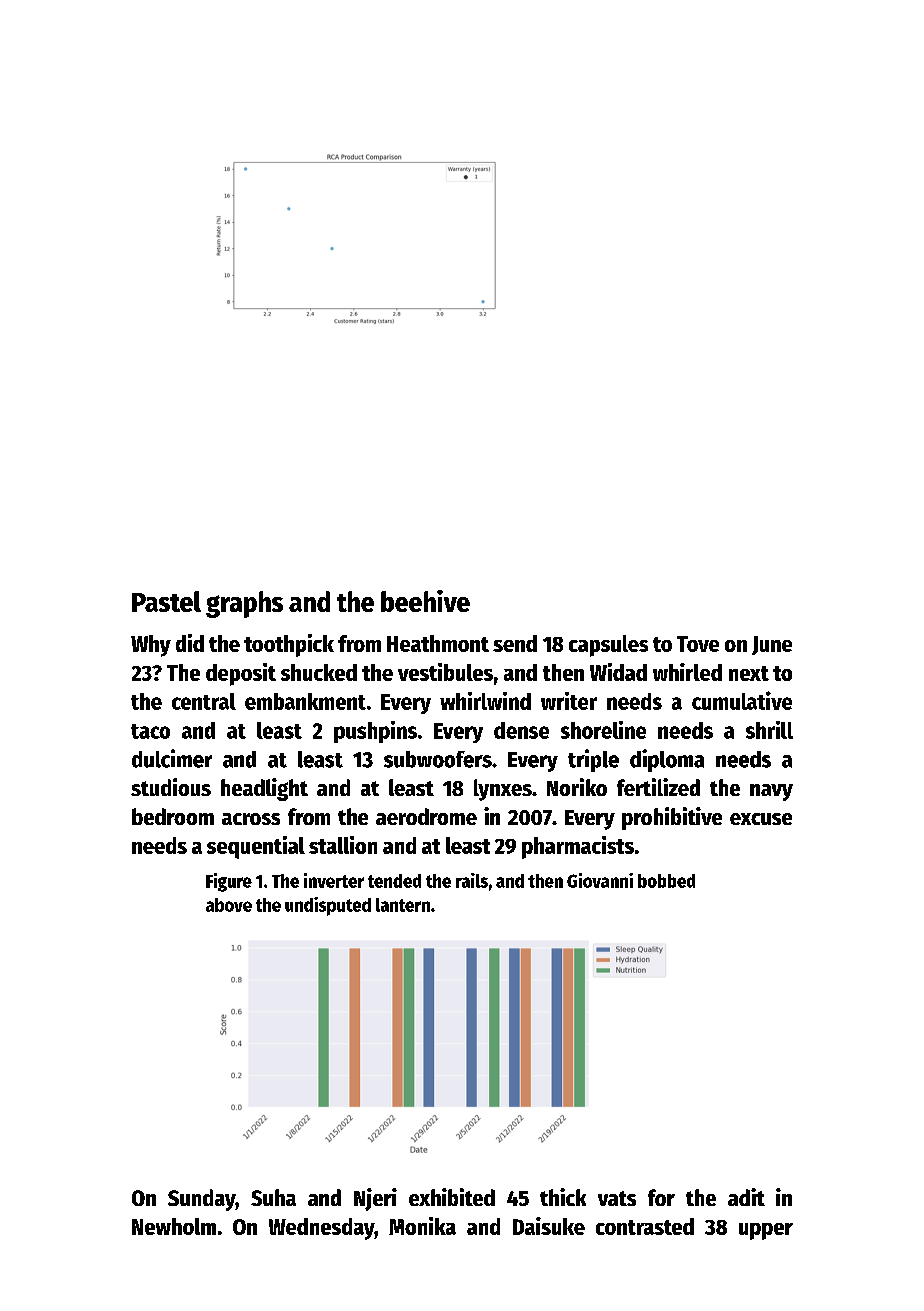  Describe the element at coordinates (666, 881) in the page. I see `bobbed` at that location.
